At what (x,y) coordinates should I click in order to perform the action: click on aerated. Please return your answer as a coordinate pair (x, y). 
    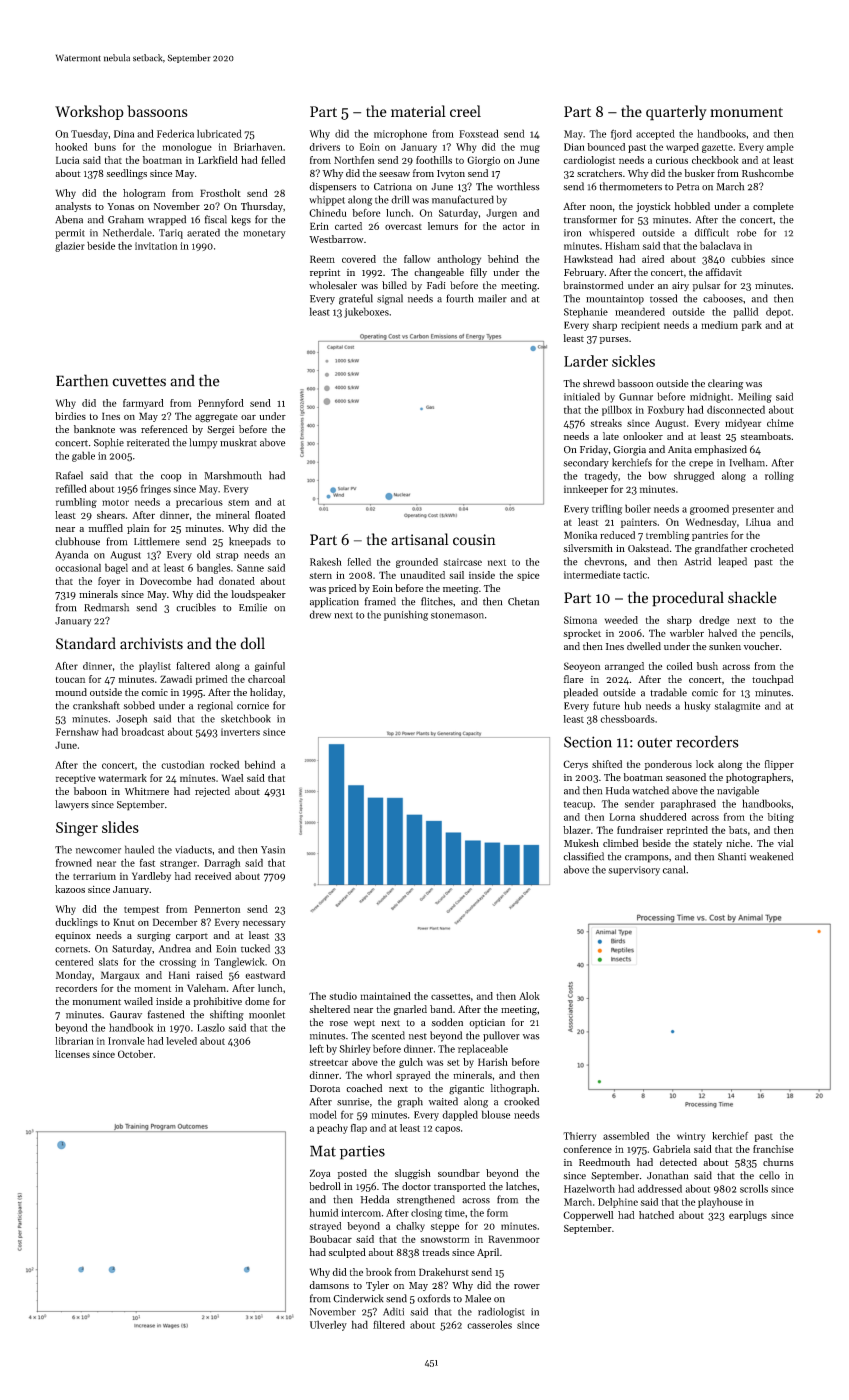
    Looking at the image, I should click on (203, 232).
